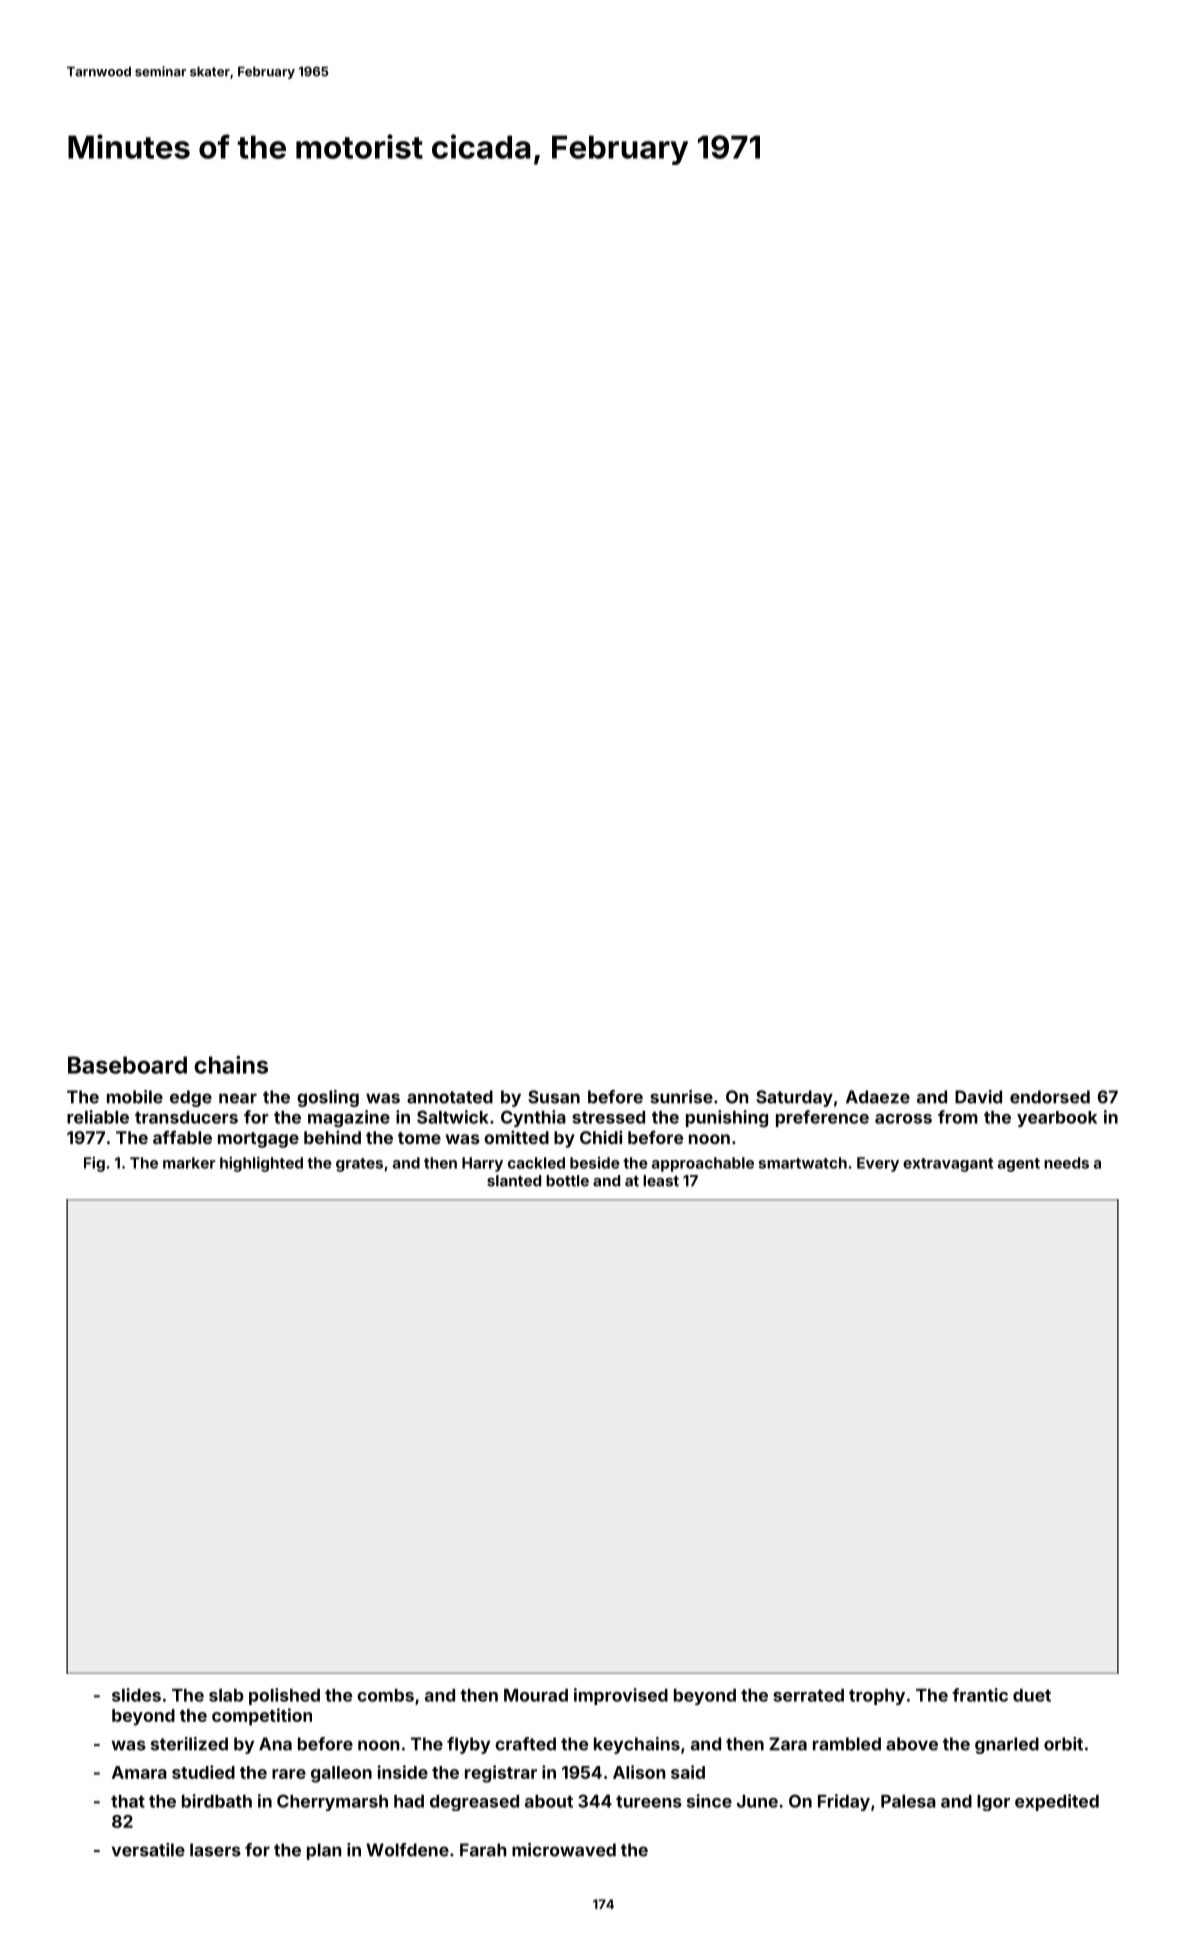 This document has width=1185, height=1951. I want to click on improvised, so click(621, 1696).
